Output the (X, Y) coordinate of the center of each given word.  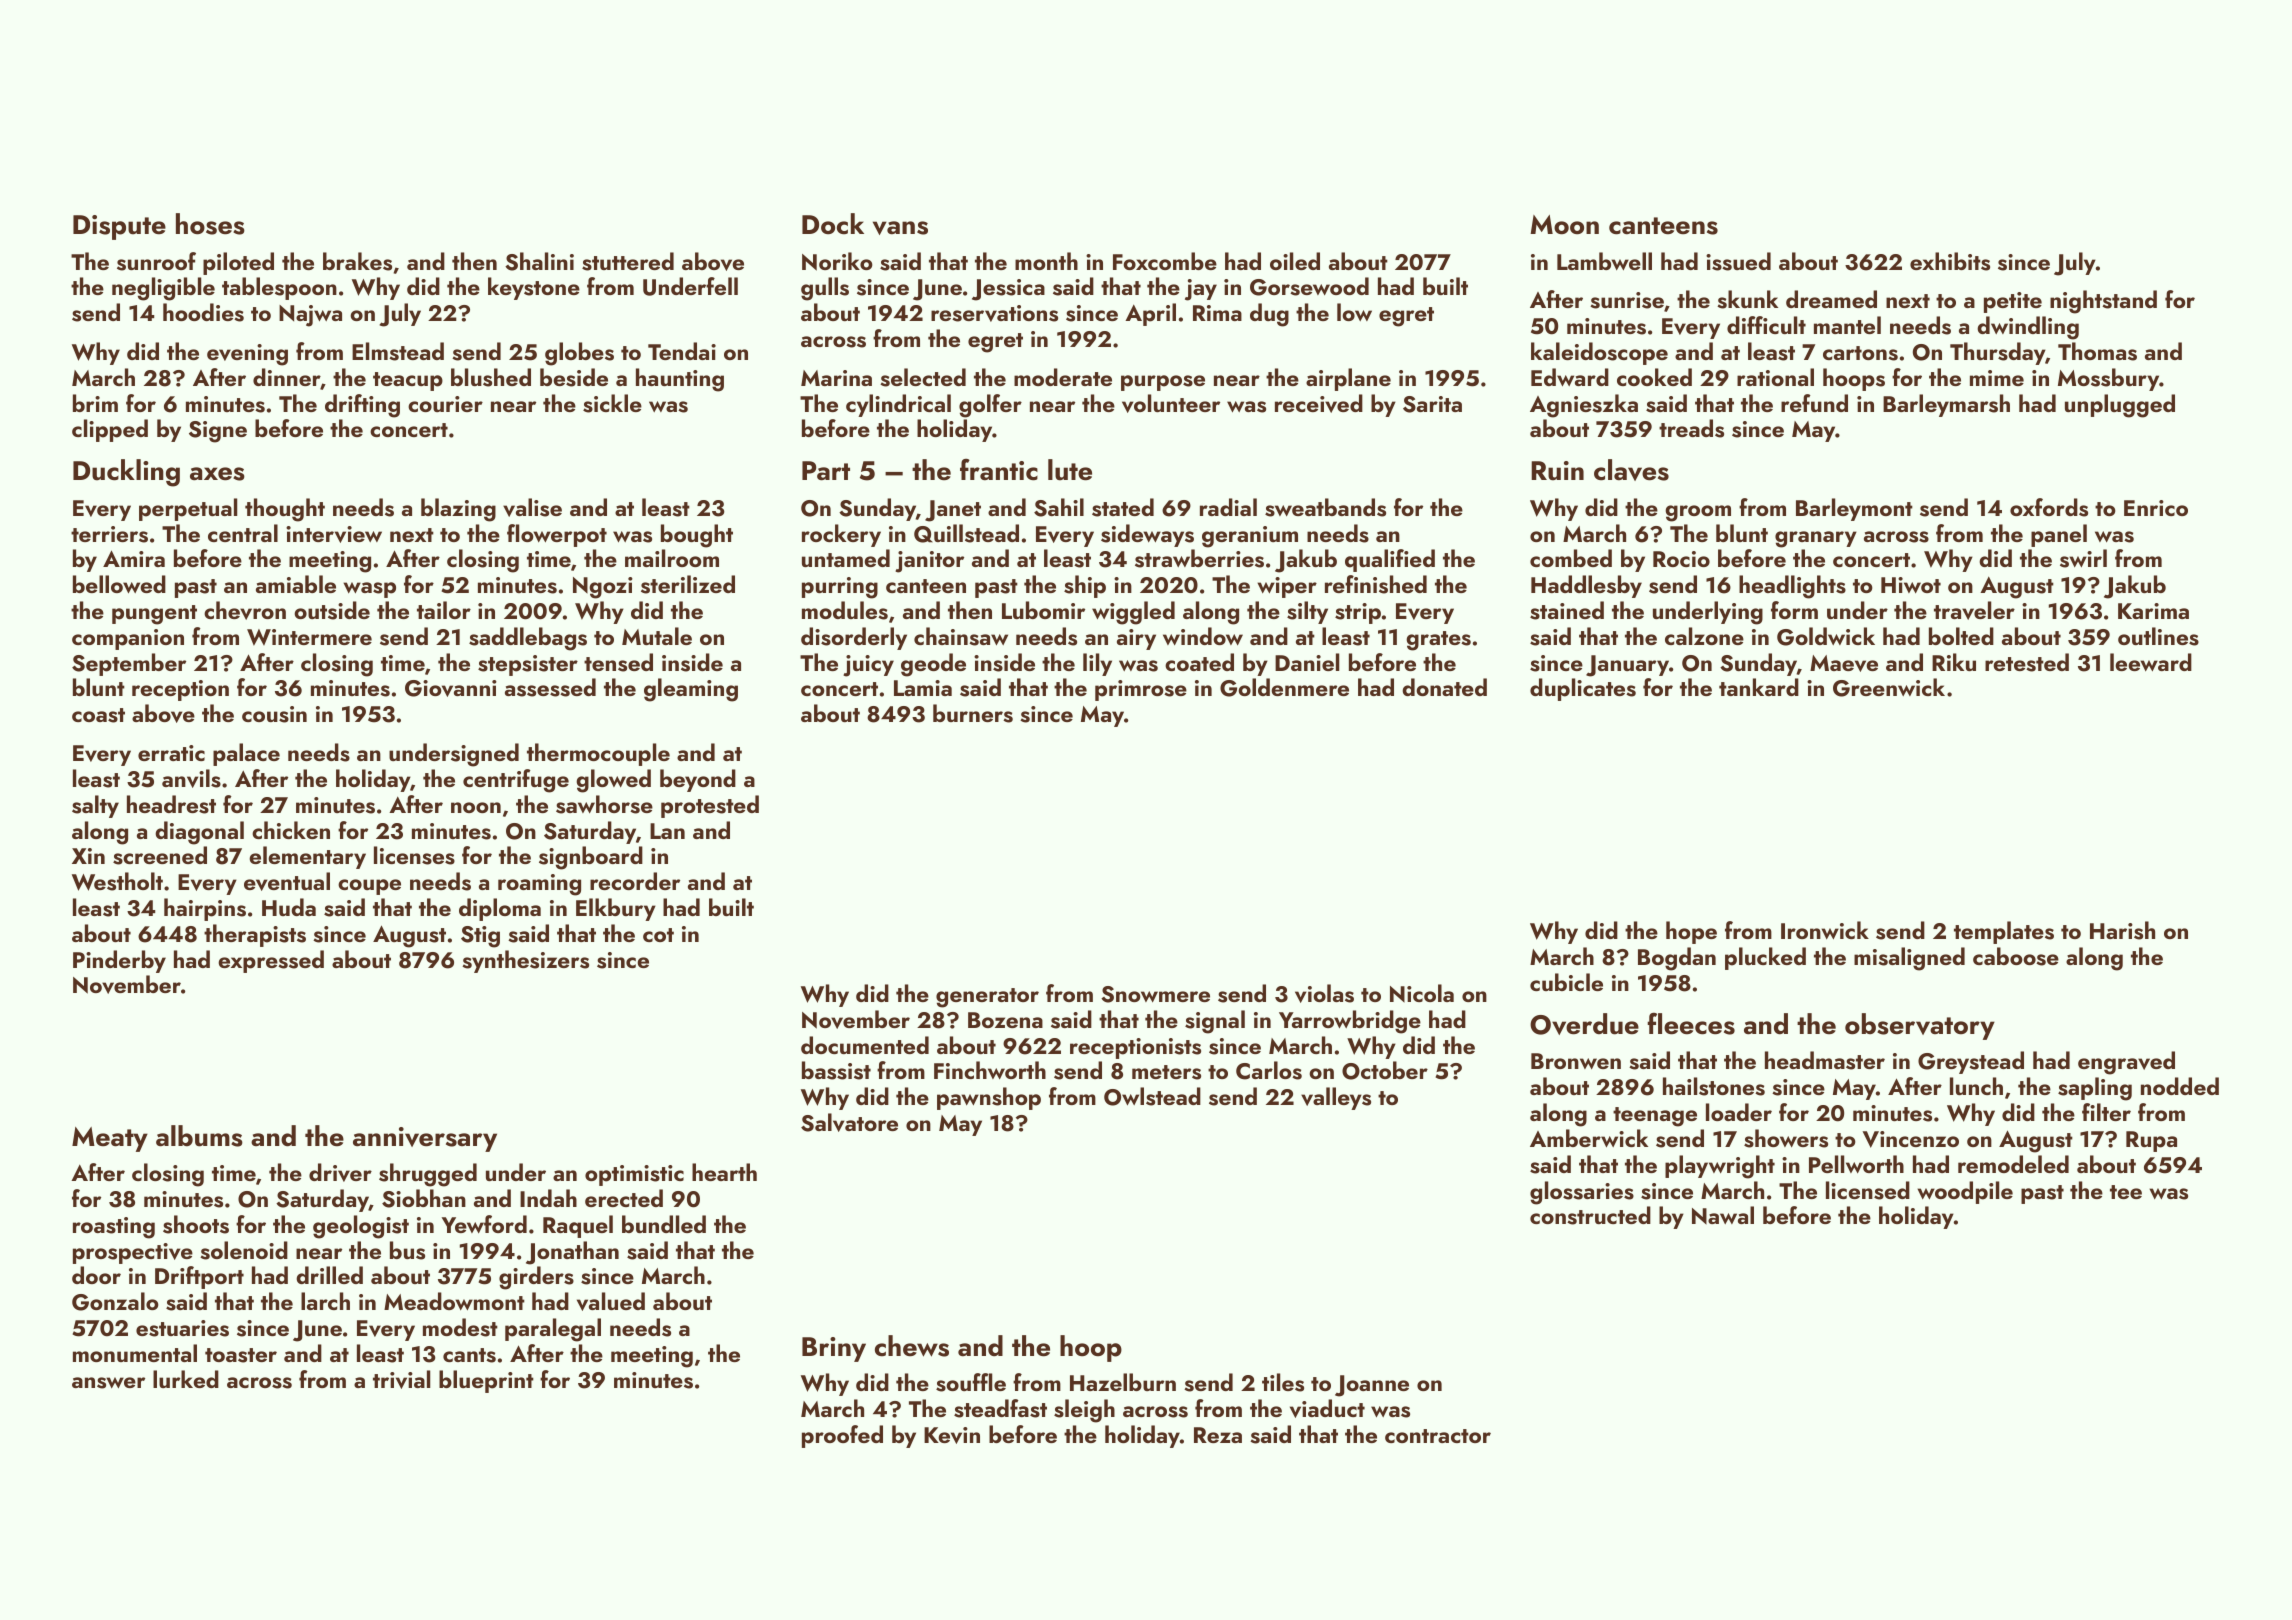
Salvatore (849, 1122)
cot (658, 935)
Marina (836, 378)
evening (247, 355)
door (96, 1275)
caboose (2016, 956)
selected (923, 377)
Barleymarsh (1946, 405)
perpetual (188, 509)
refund (1814, 403)
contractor (1438, 1436)
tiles (1283, 1382)
